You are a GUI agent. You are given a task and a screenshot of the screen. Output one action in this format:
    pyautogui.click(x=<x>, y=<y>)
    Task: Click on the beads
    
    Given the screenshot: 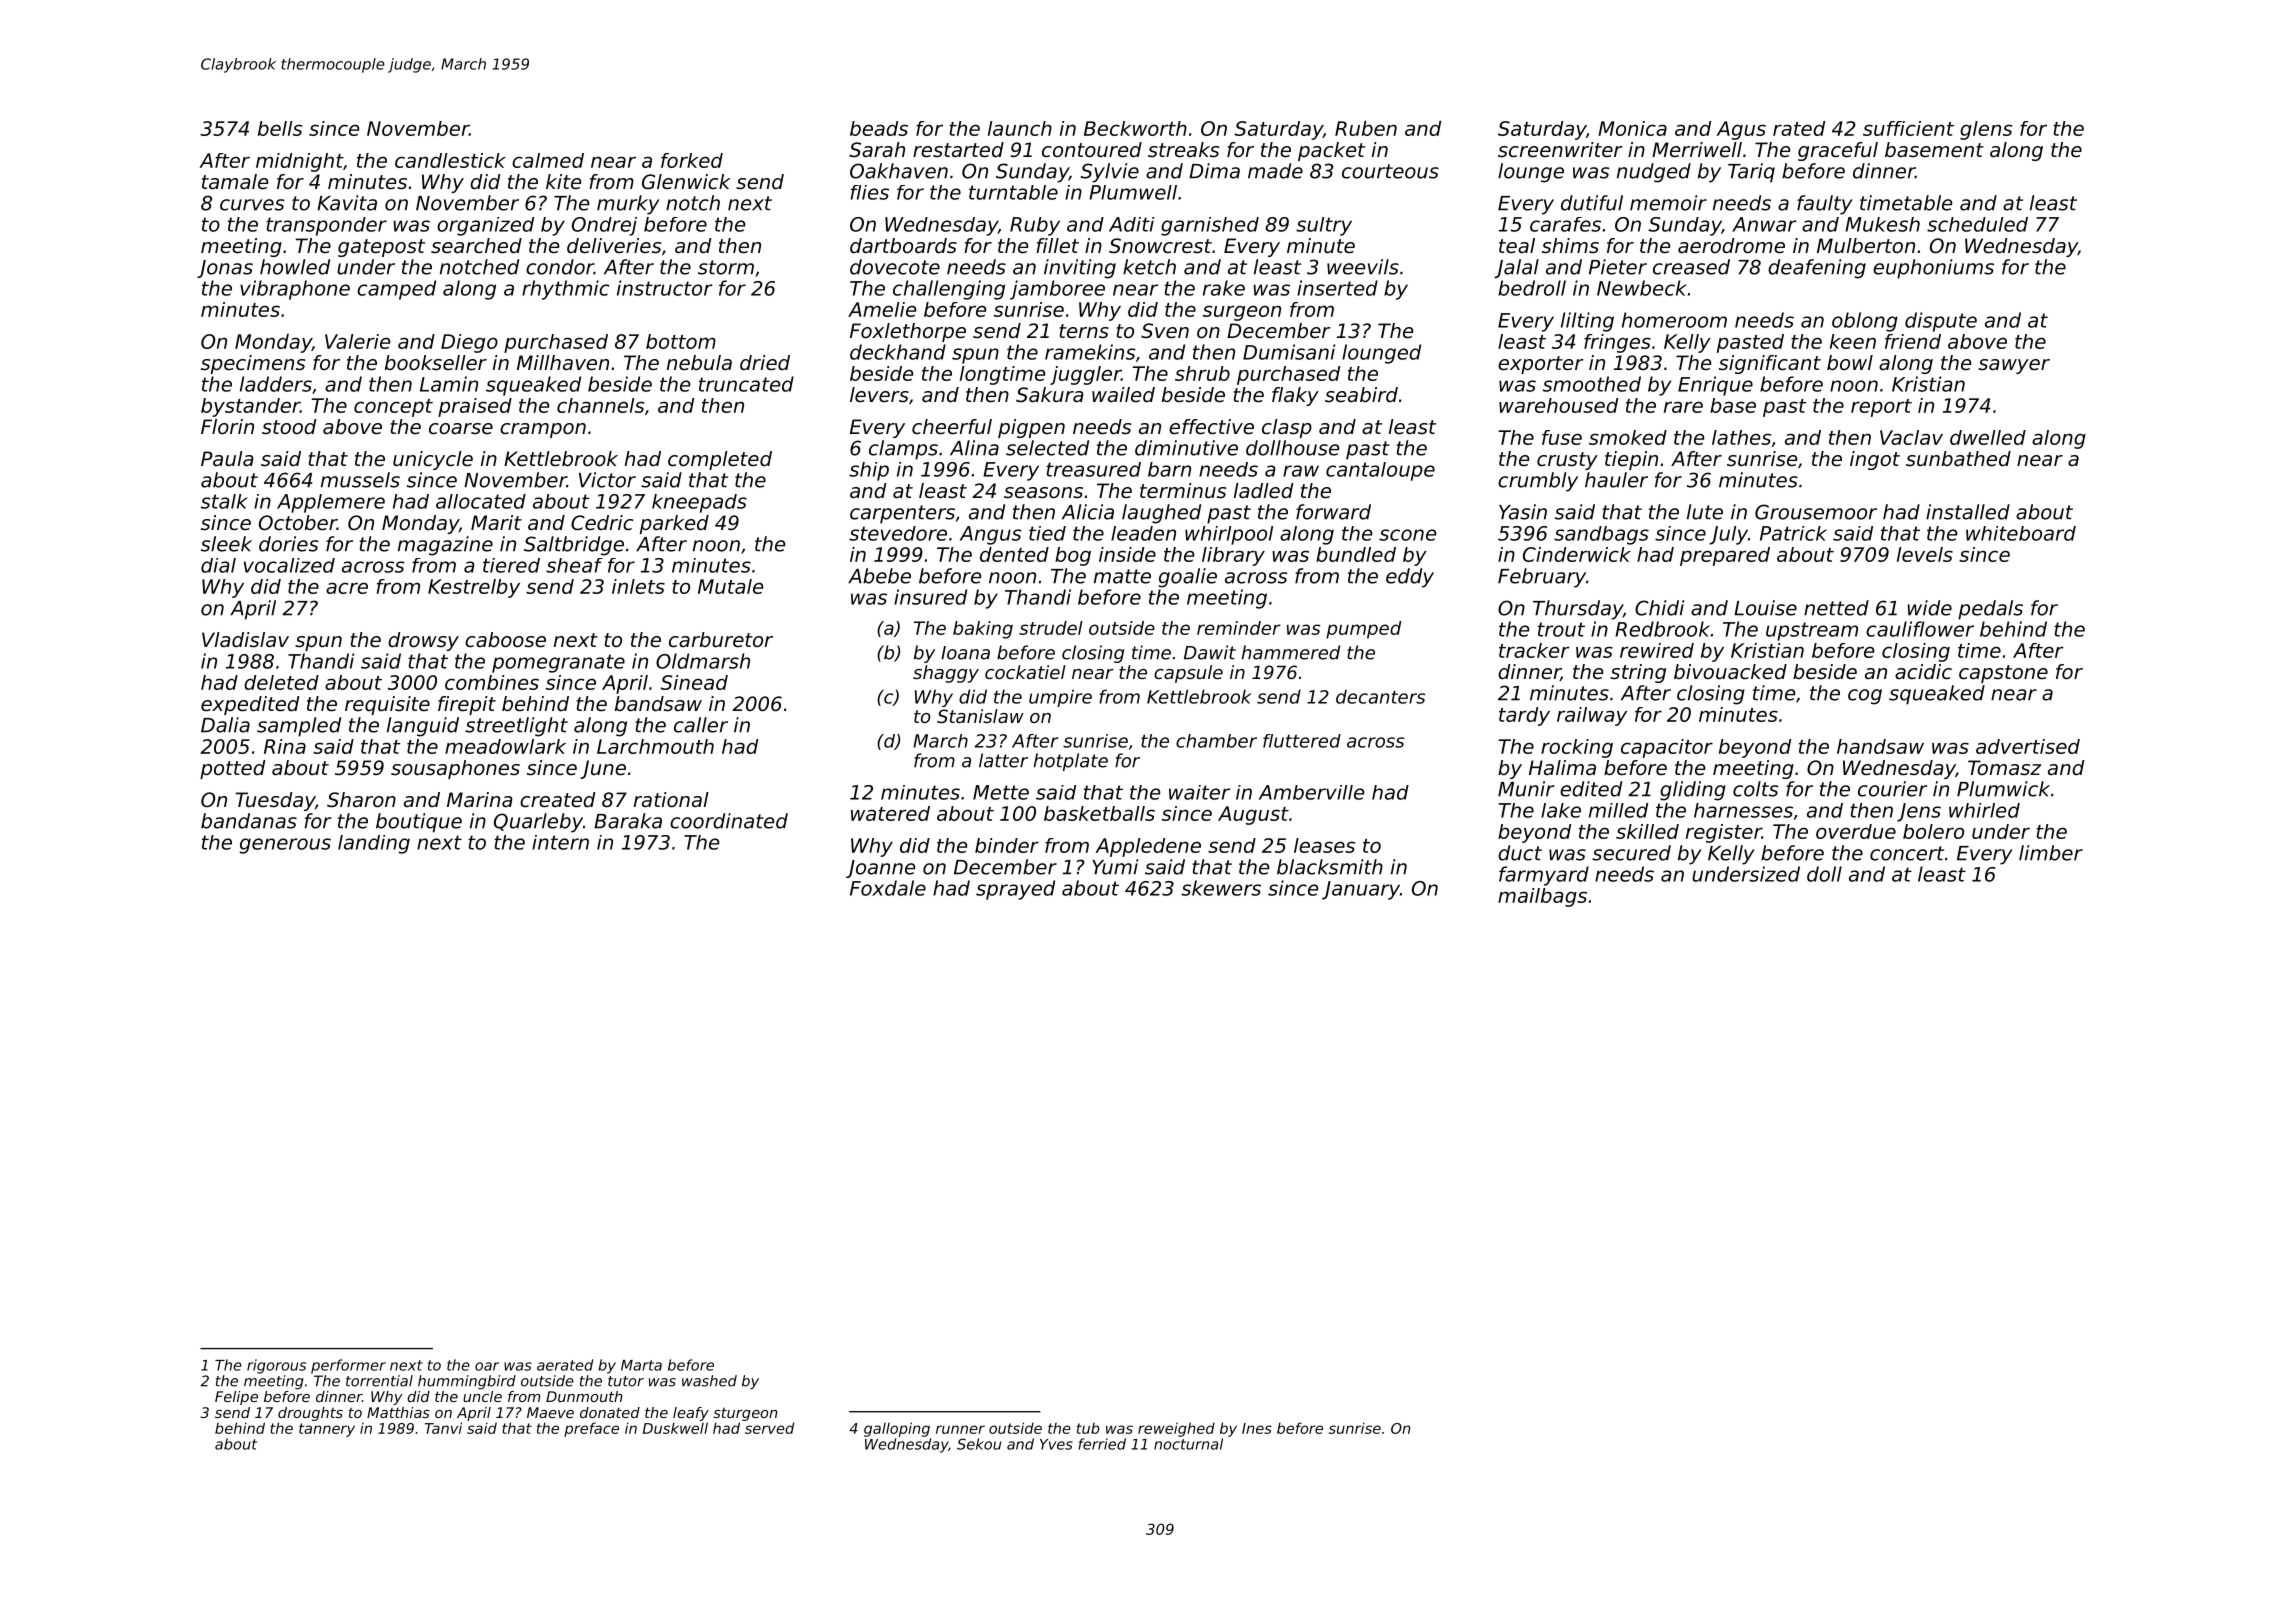 What is the action you would take?
    pyautogui.click(x=879, y=128)
